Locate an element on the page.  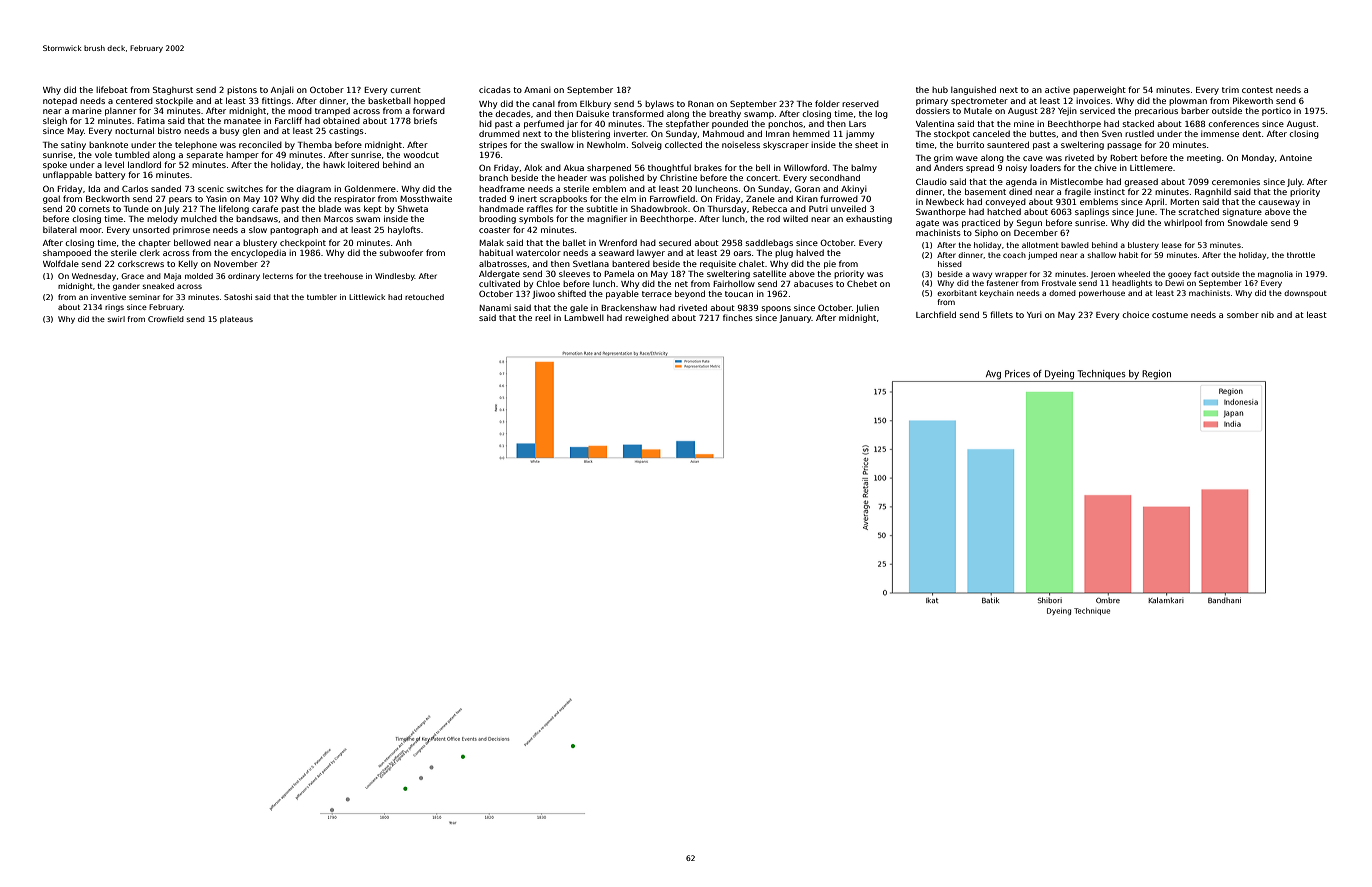
Ronan is located at coordinates (701, 104).
